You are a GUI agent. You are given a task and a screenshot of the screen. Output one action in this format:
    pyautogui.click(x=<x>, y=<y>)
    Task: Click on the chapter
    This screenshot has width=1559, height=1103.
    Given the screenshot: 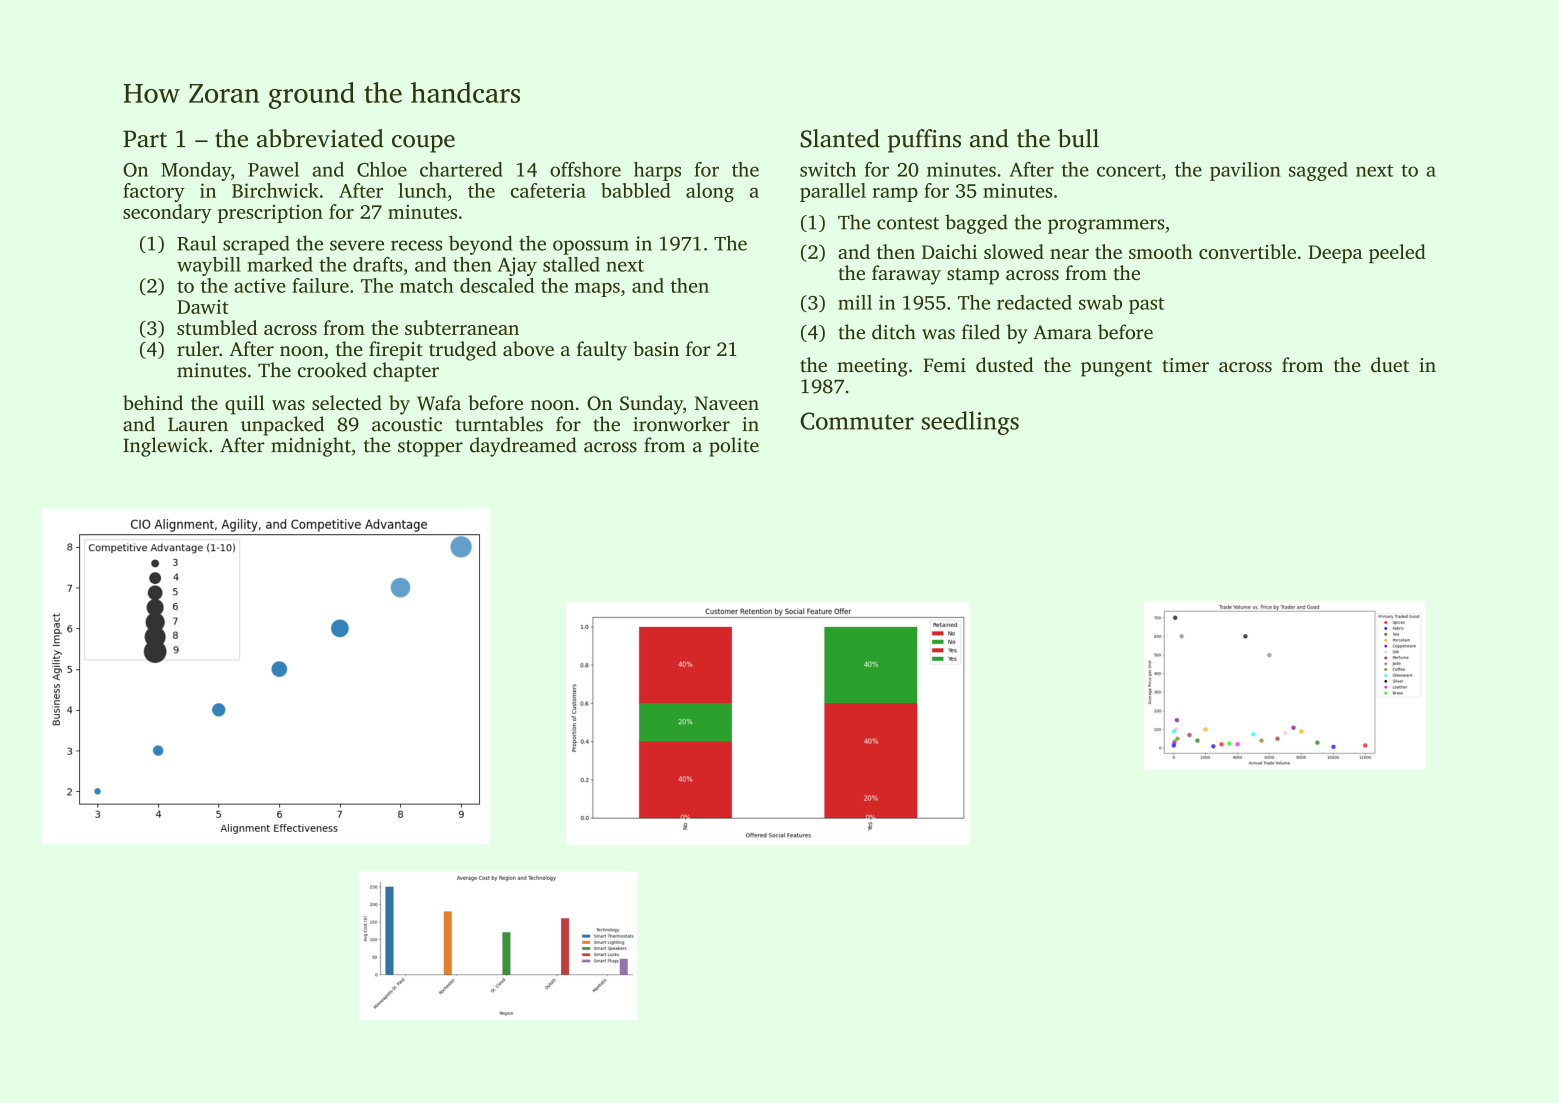 What is the action you would take?
    pyautogui.click(x=406, y=372)
